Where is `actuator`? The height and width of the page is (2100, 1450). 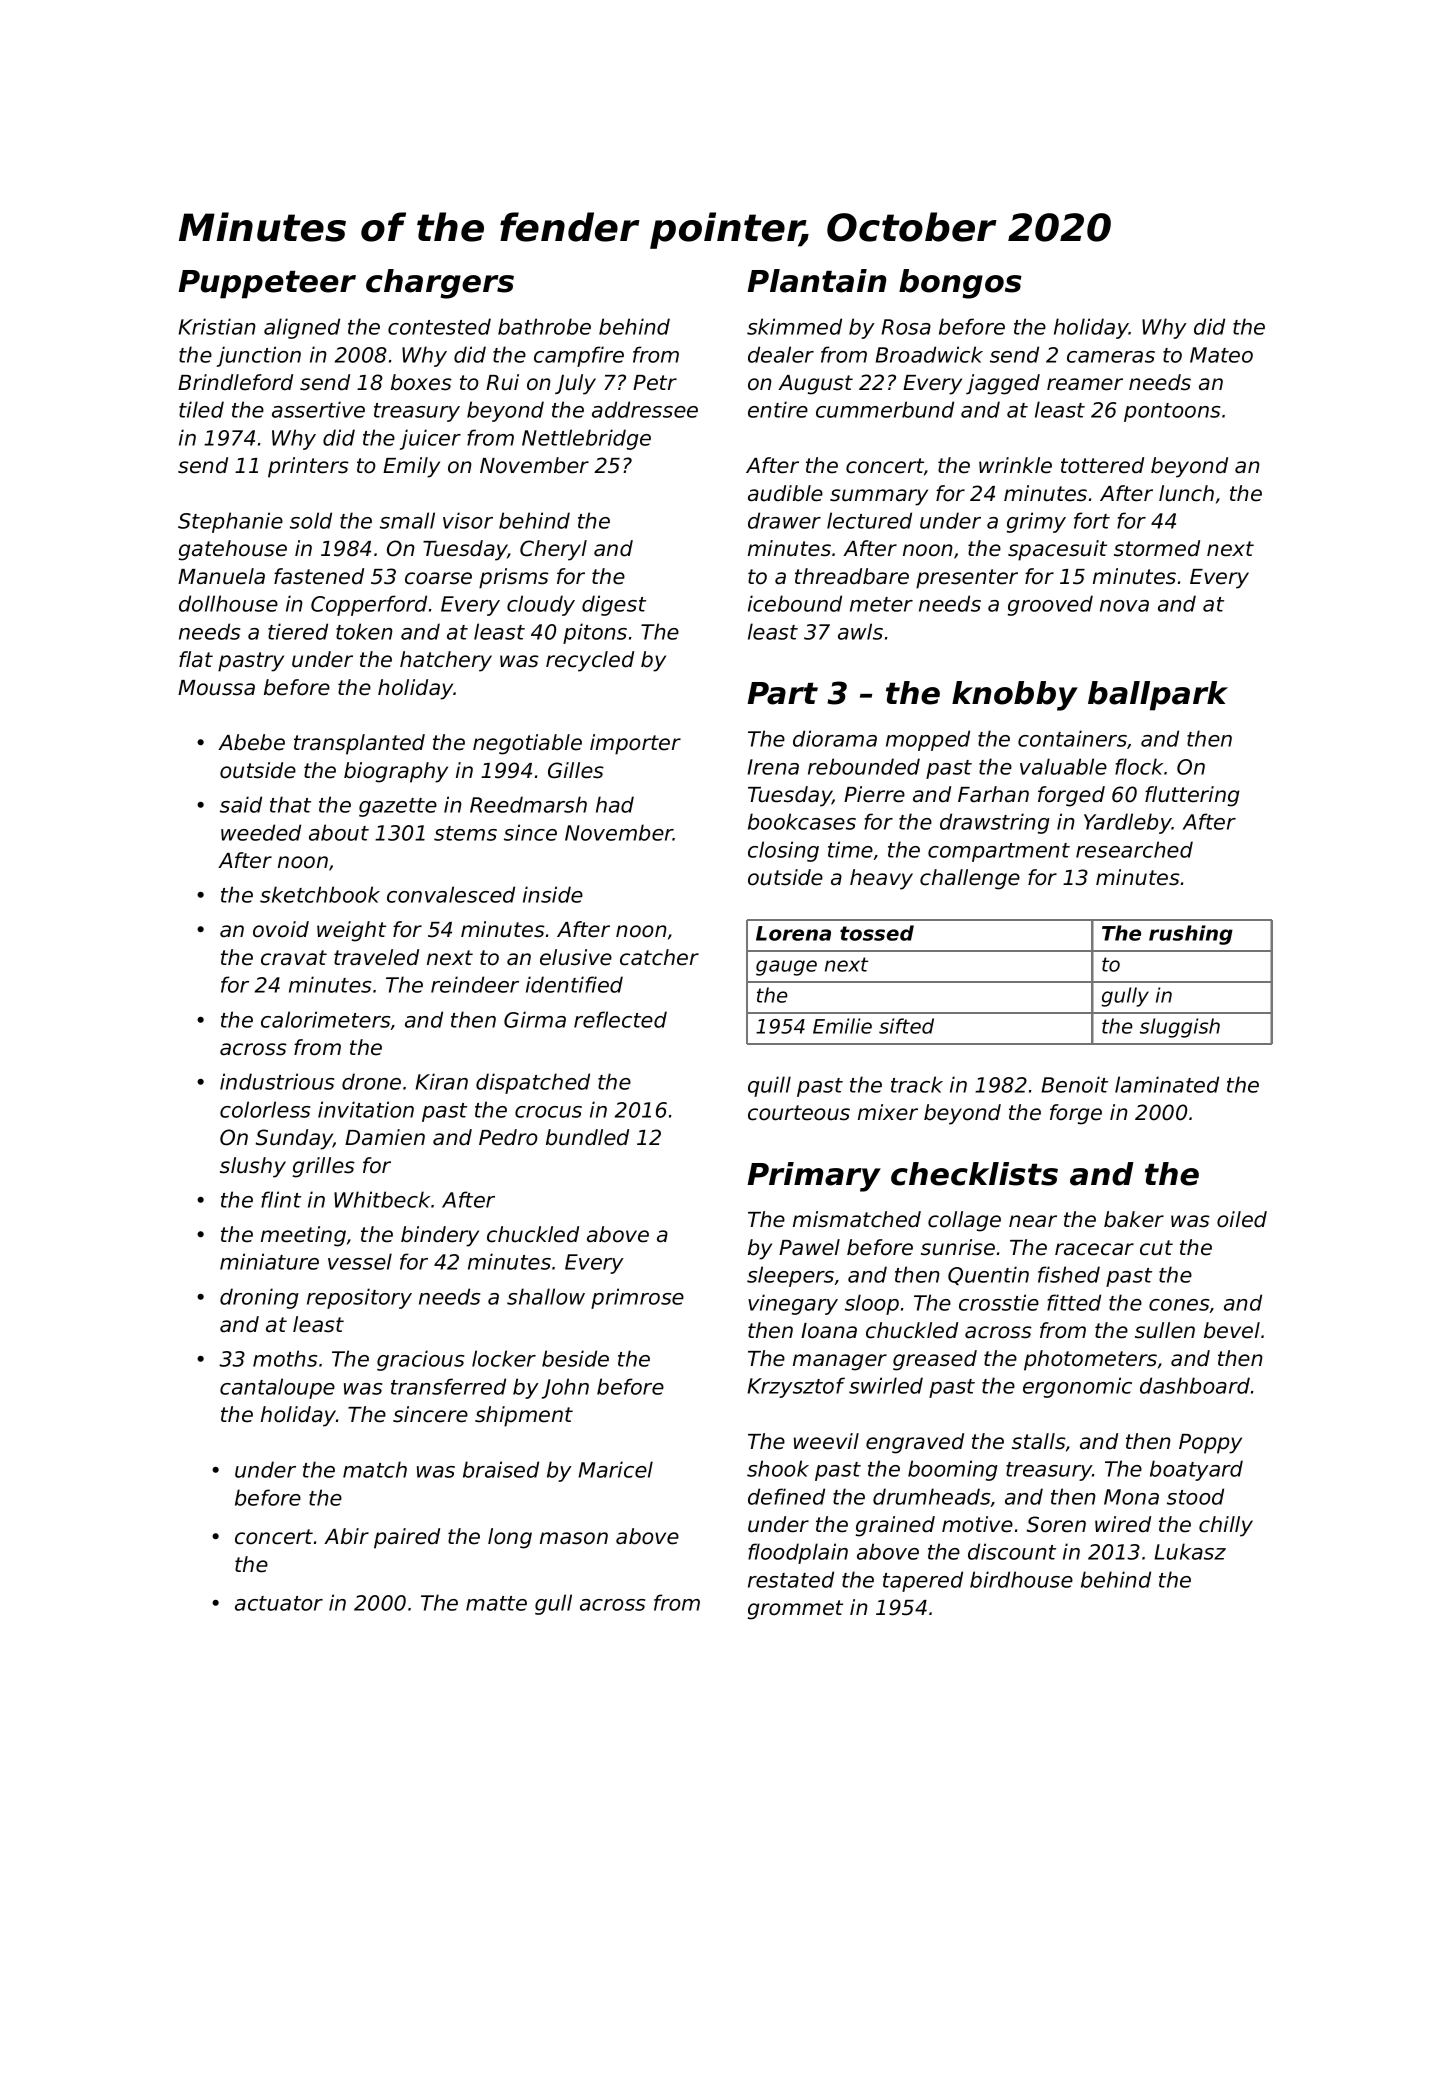 actuator is located at coordinates (279, 1603).
